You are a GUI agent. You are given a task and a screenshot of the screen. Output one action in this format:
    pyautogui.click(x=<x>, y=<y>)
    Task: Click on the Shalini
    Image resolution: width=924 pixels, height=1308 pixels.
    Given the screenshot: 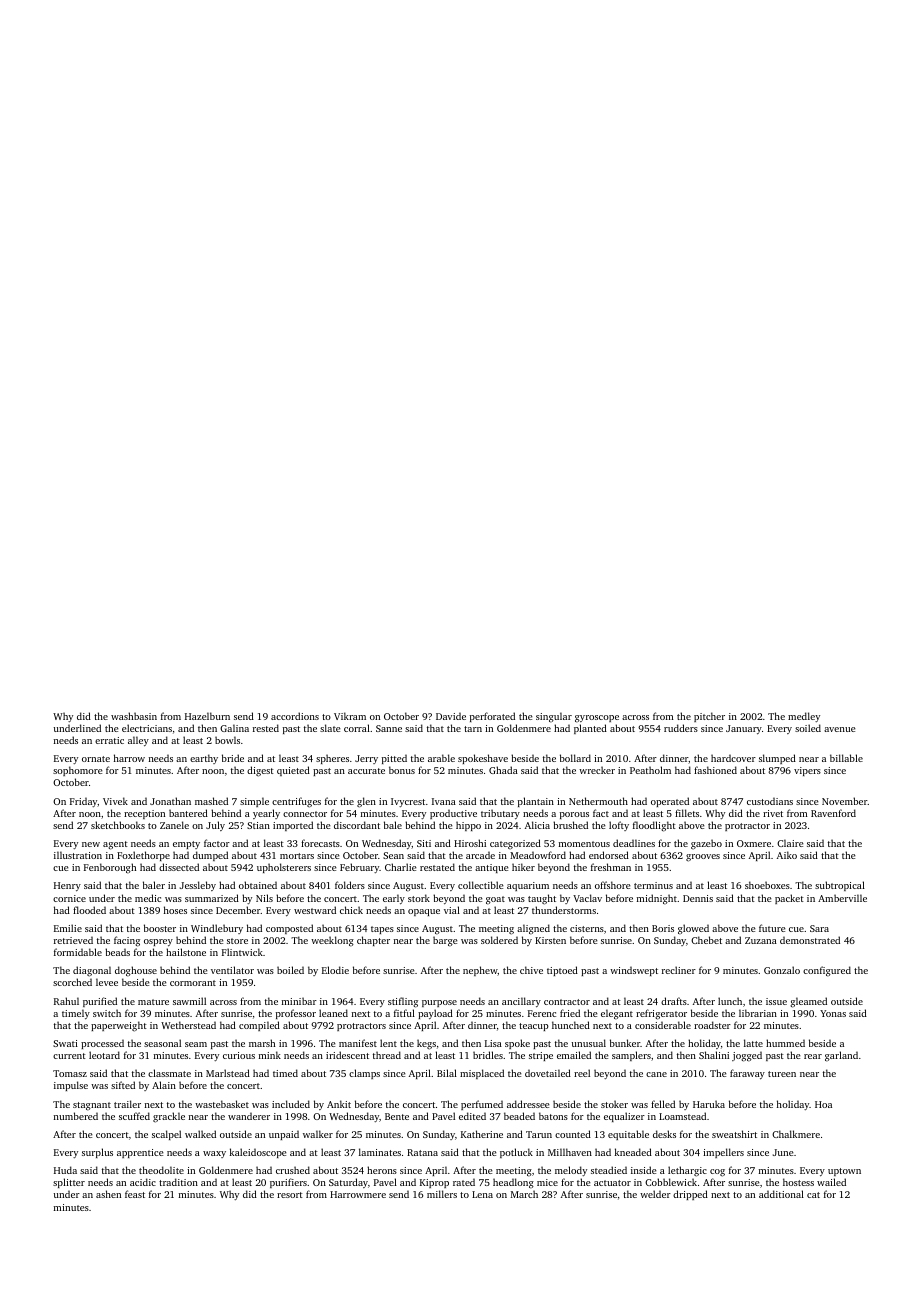 What is the action you would take?
    pyautogui.click(x=714, y=1055)
